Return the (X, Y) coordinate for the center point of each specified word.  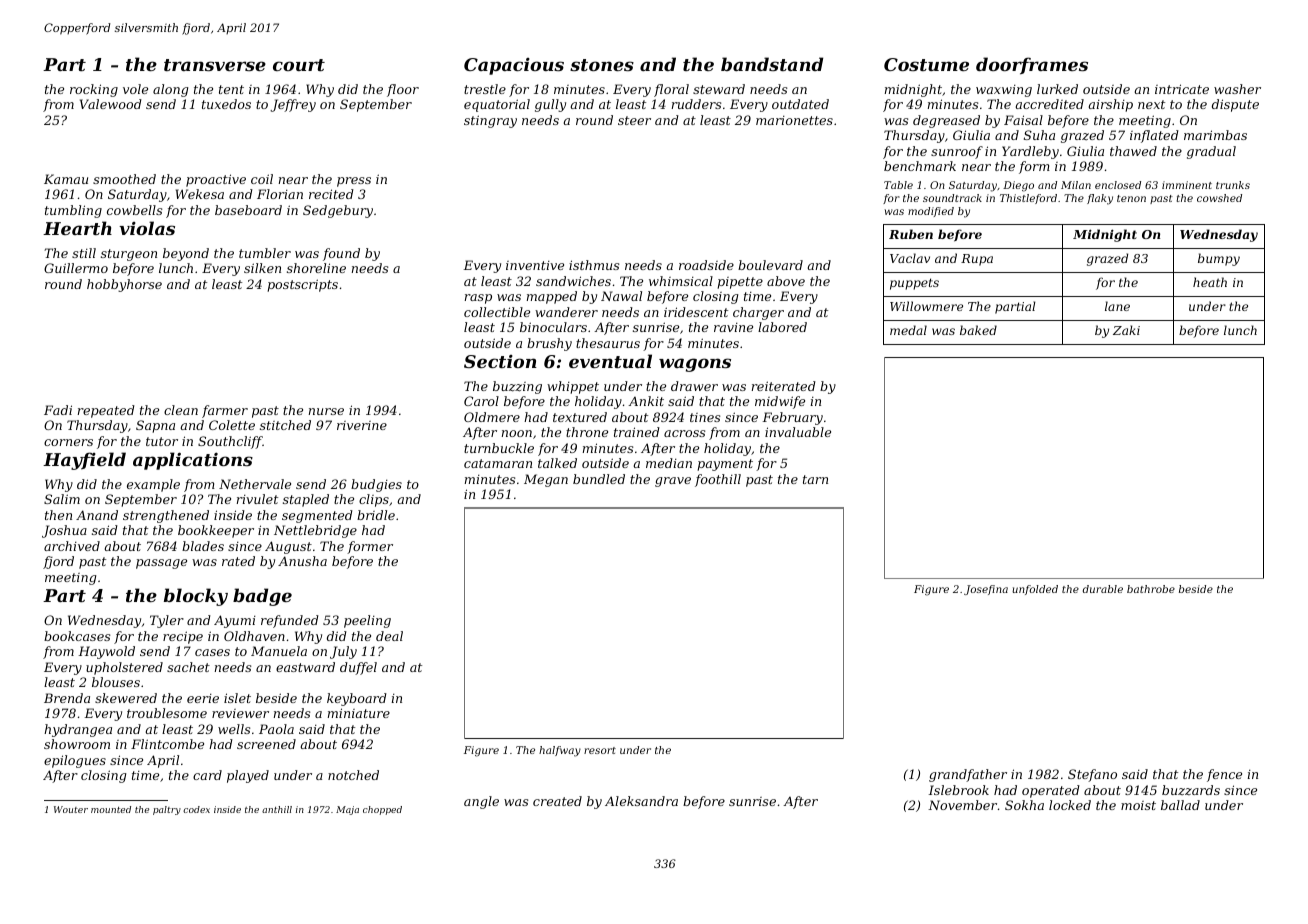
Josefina (986, 590)
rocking (94, 90)
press (354, 182)
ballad (1180, 805)
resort (600, 750)
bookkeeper (216, 531)
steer (634, 120)
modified (931, 212)
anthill (277, 809)
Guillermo (76, 268)
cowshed (1219, 198)
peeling (367, 621)
